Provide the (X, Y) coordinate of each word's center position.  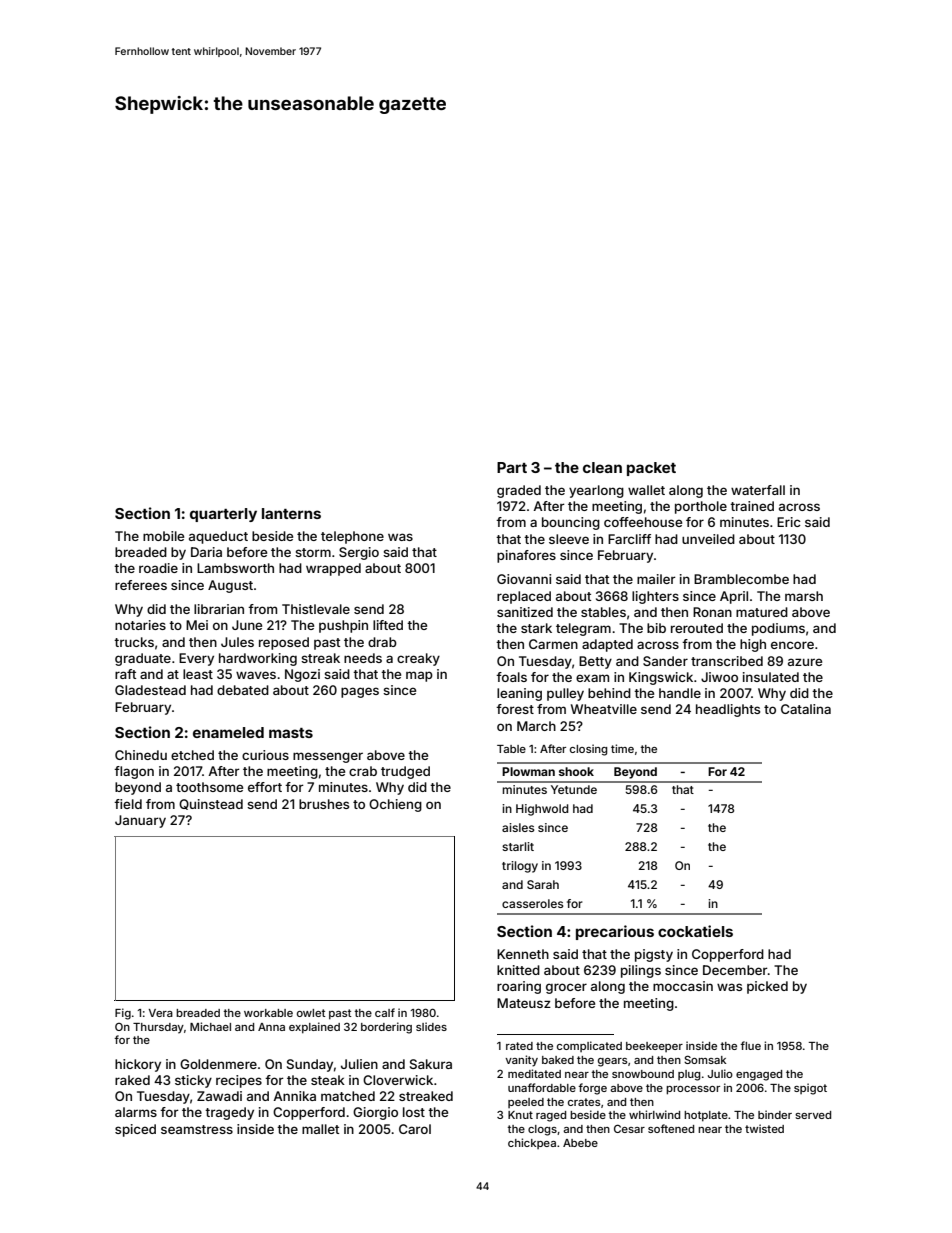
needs (363, 658)
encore (792, 645)
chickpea (532, 1143)
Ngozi (302, 675)
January (140, 821)
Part (512, 467)
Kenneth (523, 954)
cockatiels (695, 931)
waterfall (758, 490)
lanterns (291, 513)
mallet (320, 1129)
